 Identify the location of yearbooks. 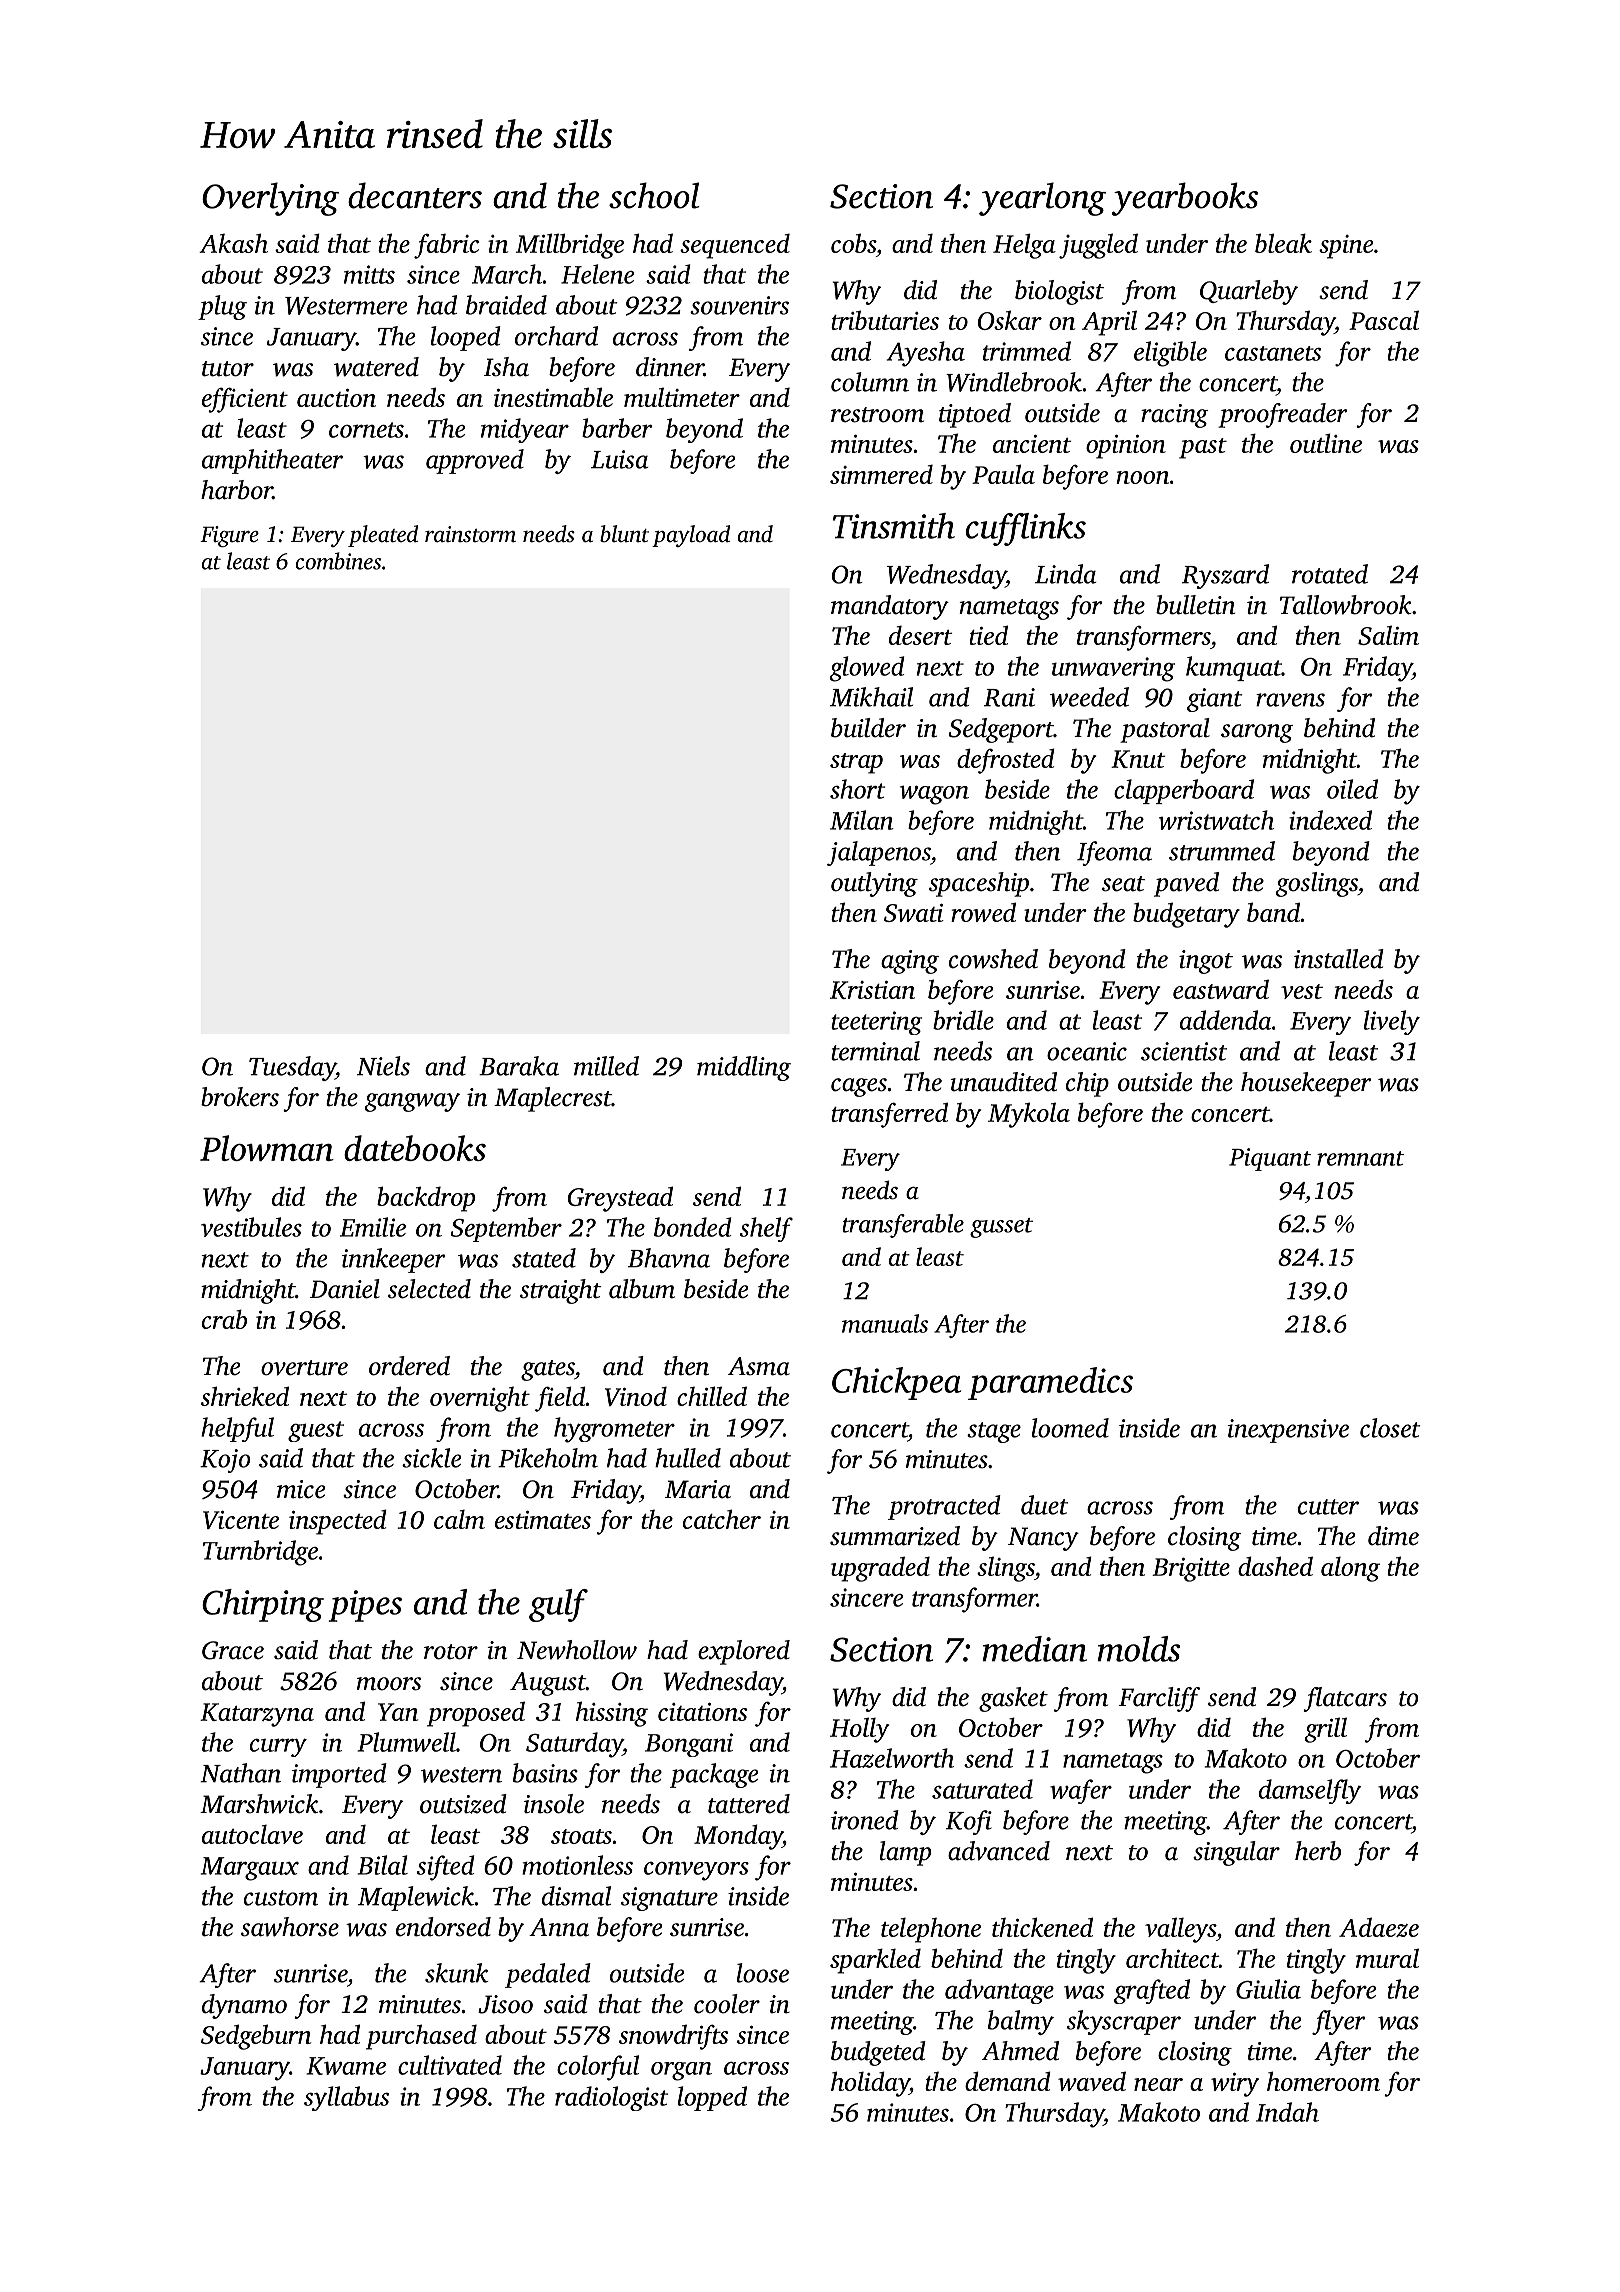
(1185, 199).
